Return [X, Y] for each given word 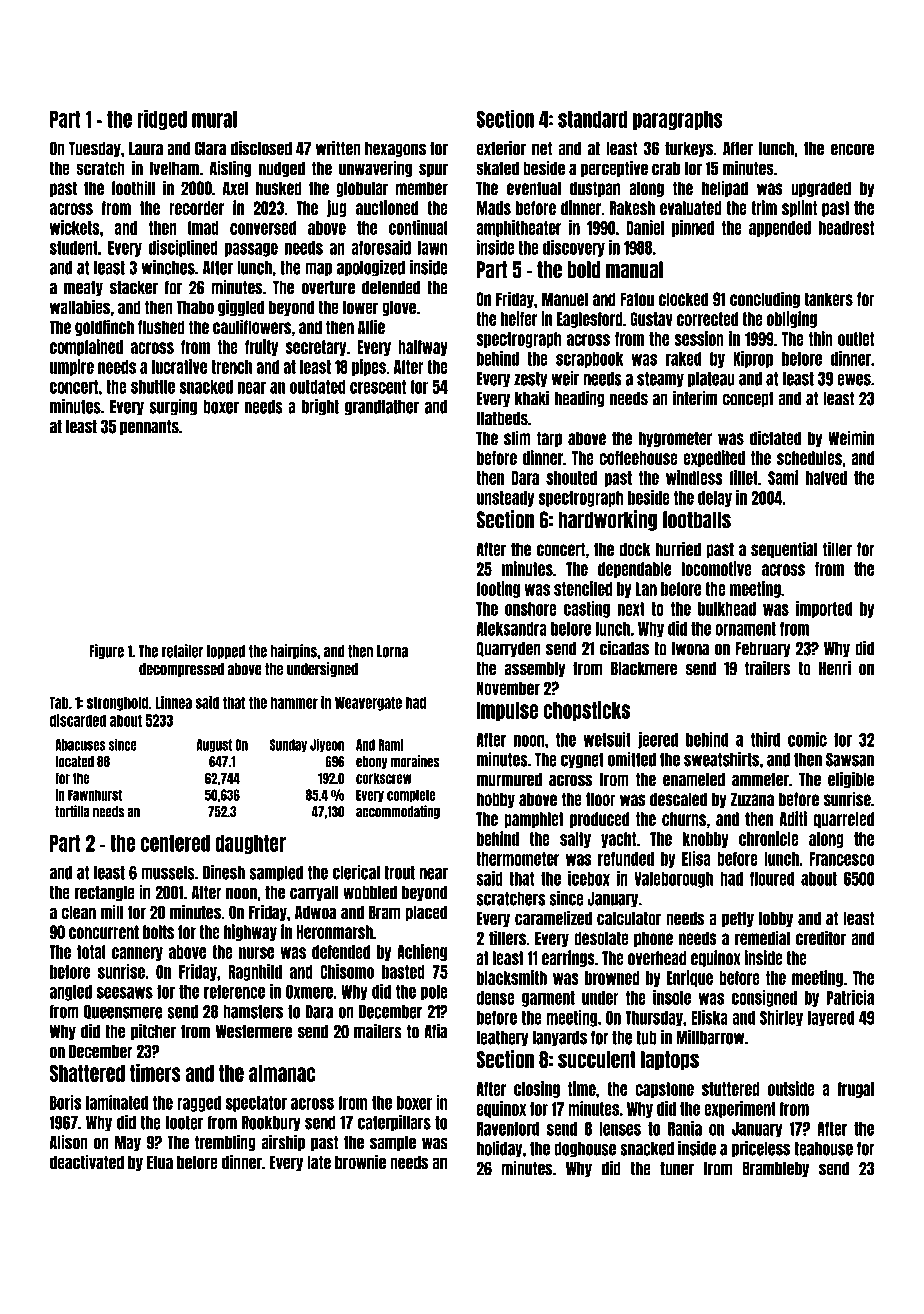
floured [772, 879]
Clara [210, 148]
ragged [199, 1104]
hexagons [395, 150]
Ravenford [508, 1129]
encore [852, 149]
